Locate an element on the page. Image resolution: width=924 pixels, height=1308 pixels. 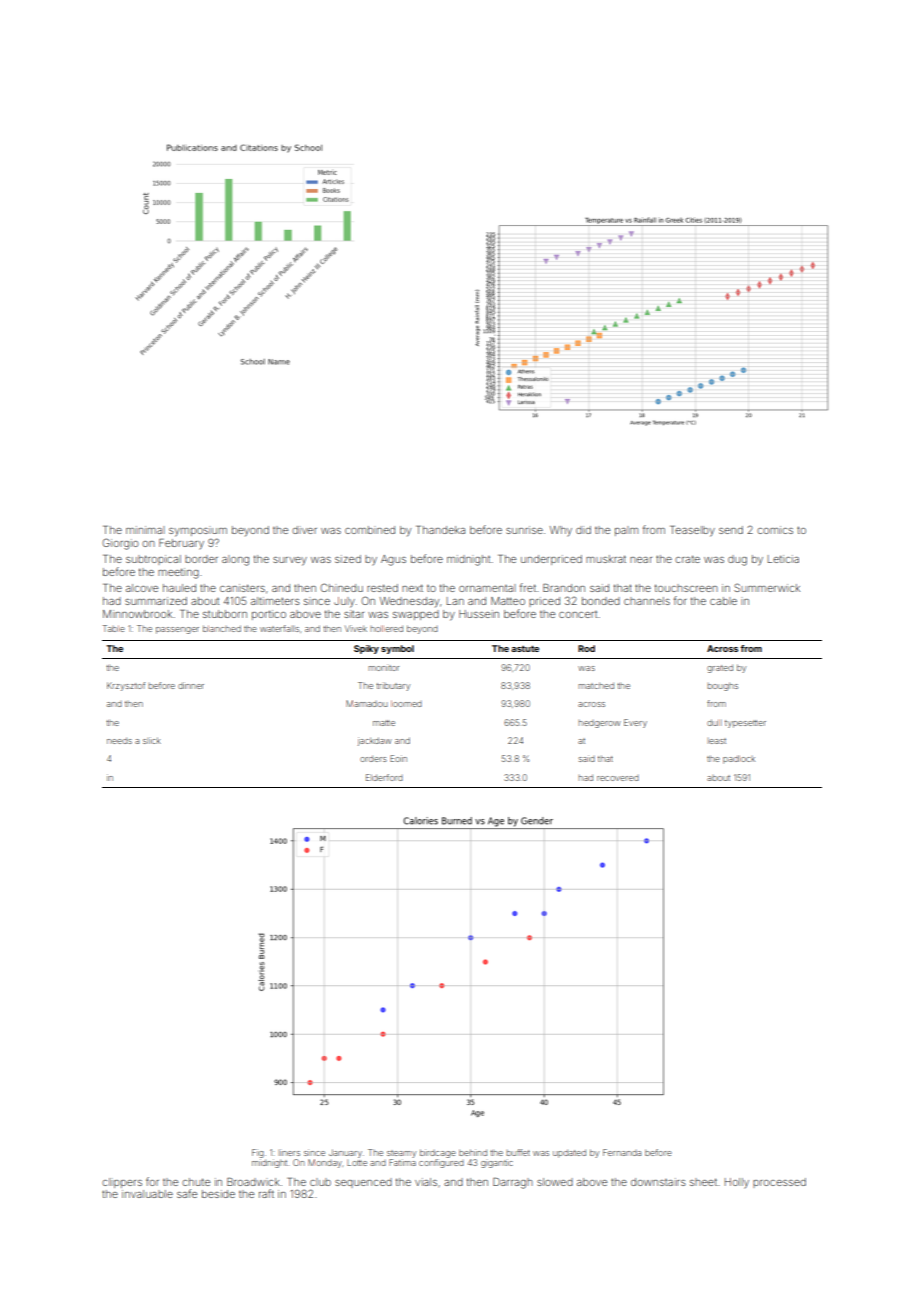
Eoin is located at coordinates (398, 758).
